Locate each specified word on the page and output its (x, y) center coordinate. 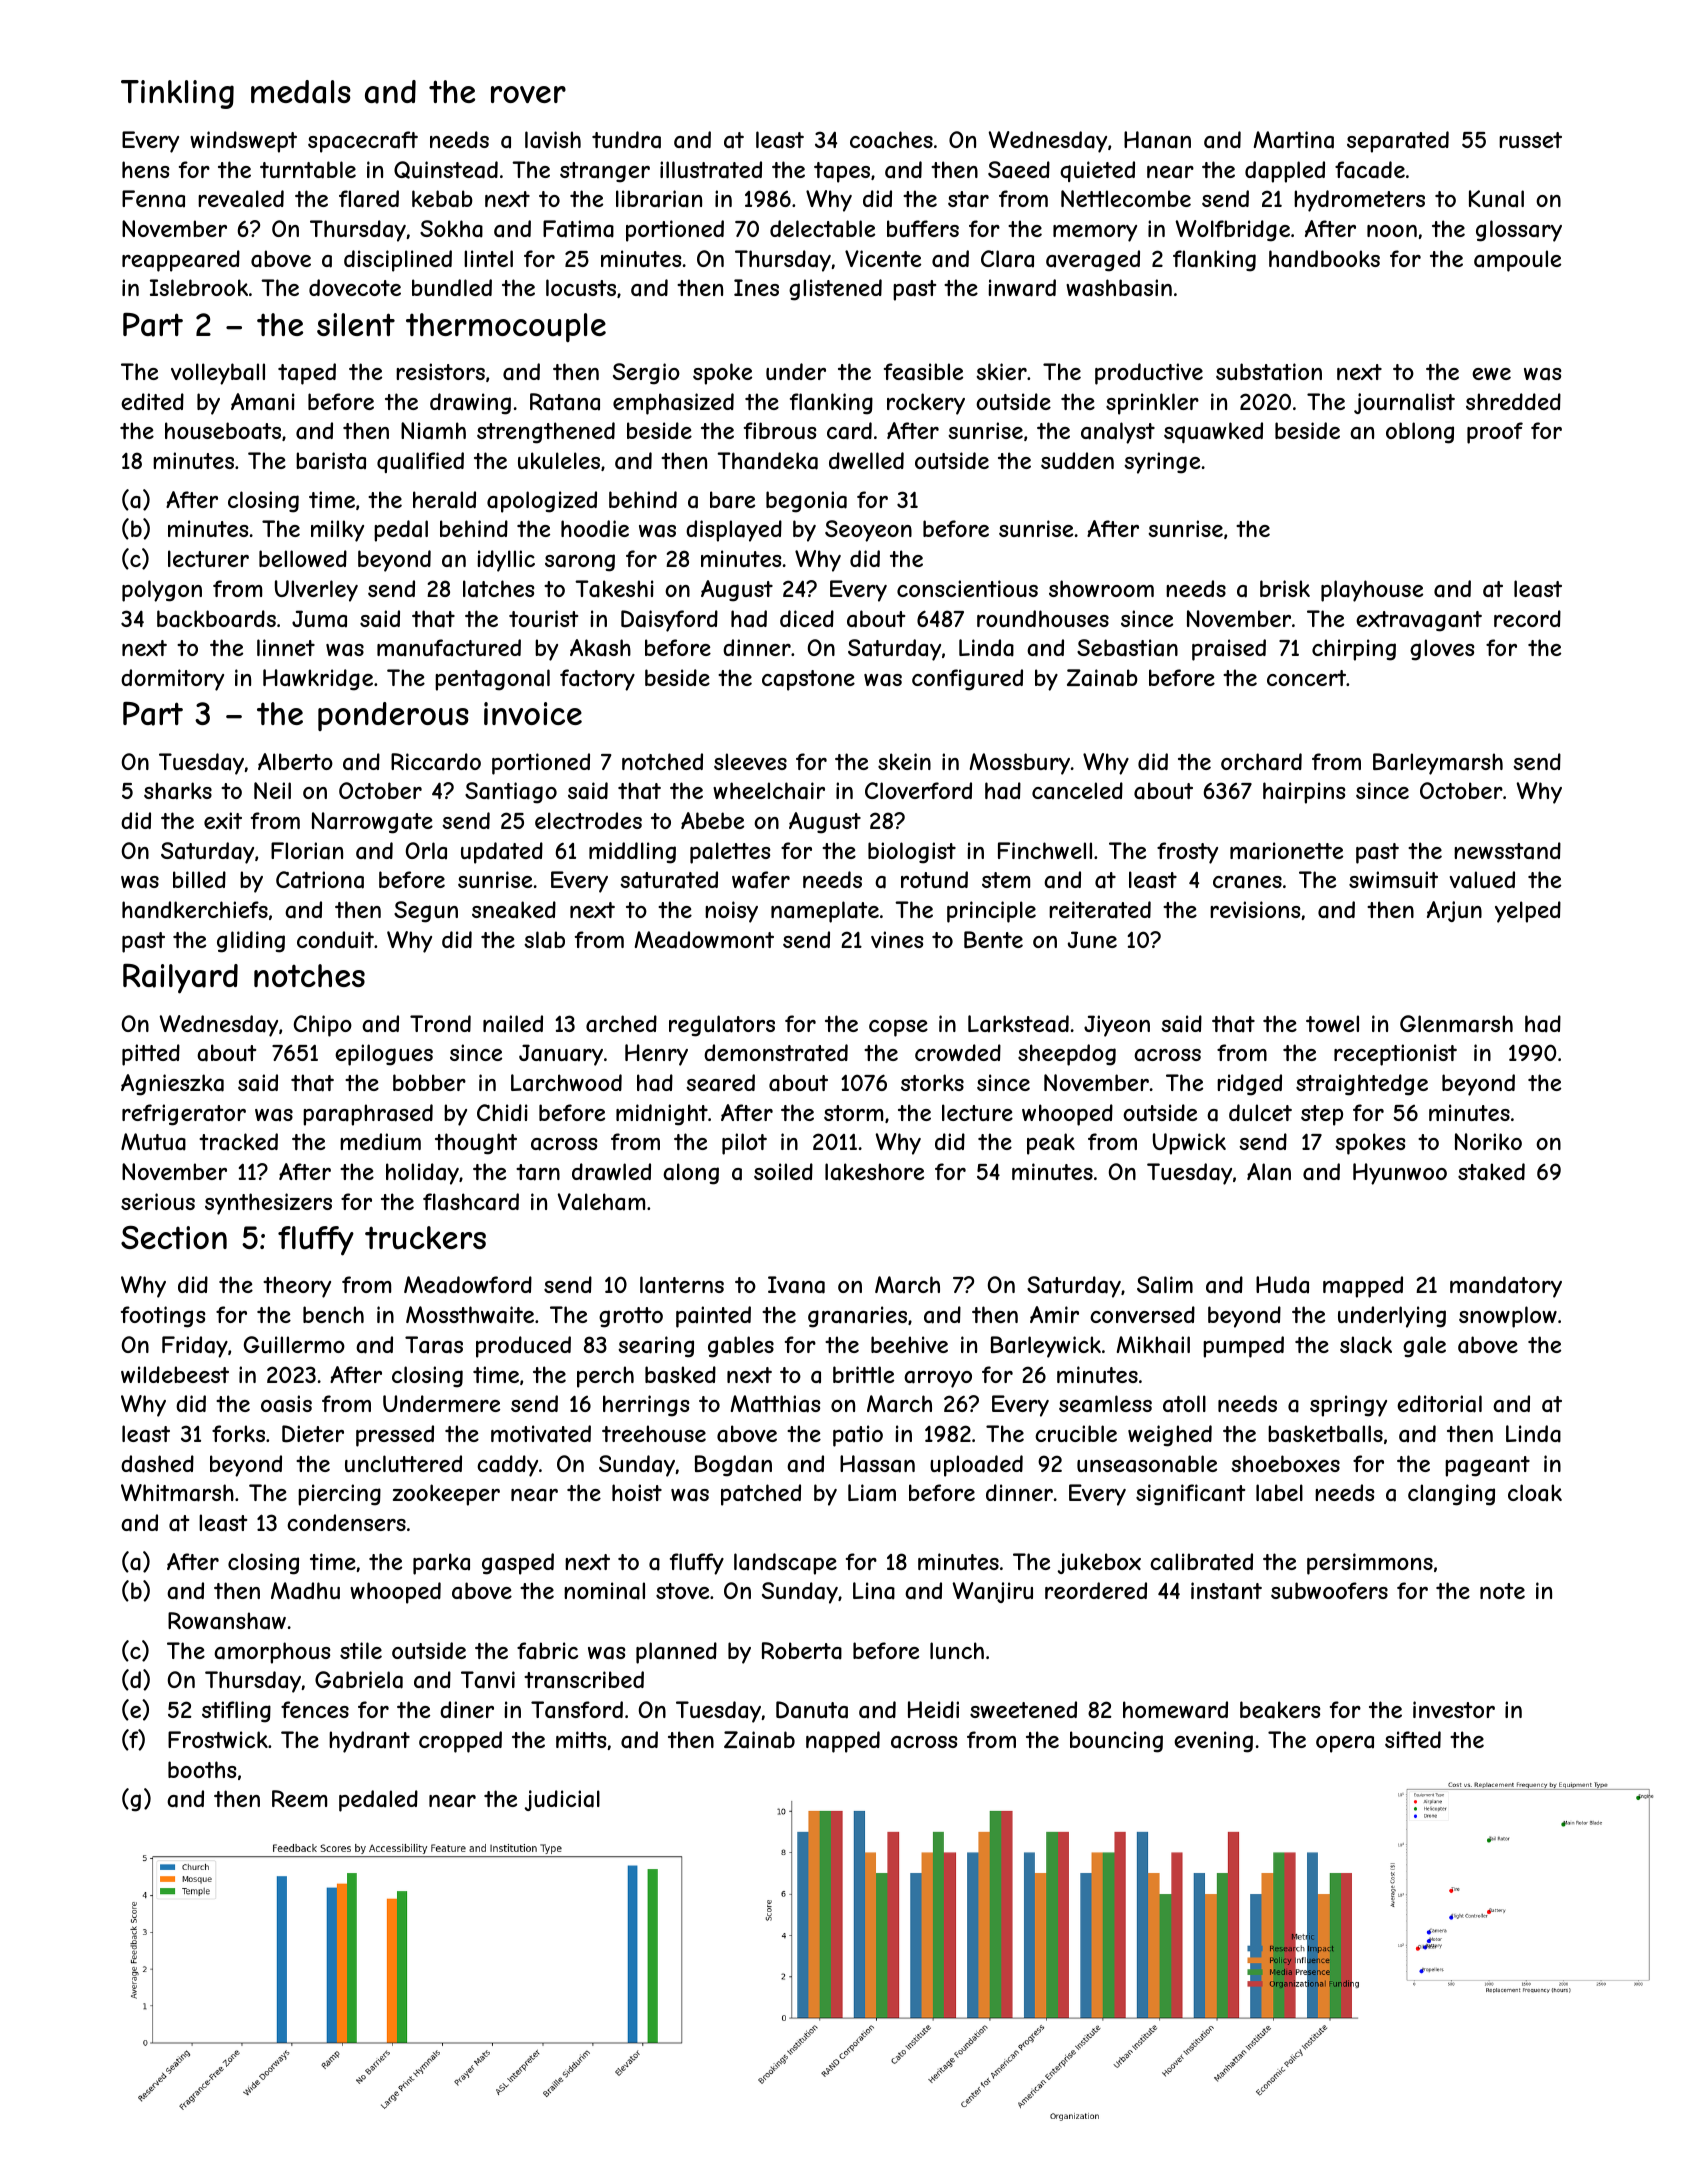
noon (1392, 231)
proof (1495, 433)
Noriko (1488, 1141)
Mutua (153, 1142)
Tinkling (177, 94)
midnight (662, 1115)
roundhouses (1043, 618)
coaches (891, 140)
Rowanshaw (227, 1621)
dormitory (172, 680)
